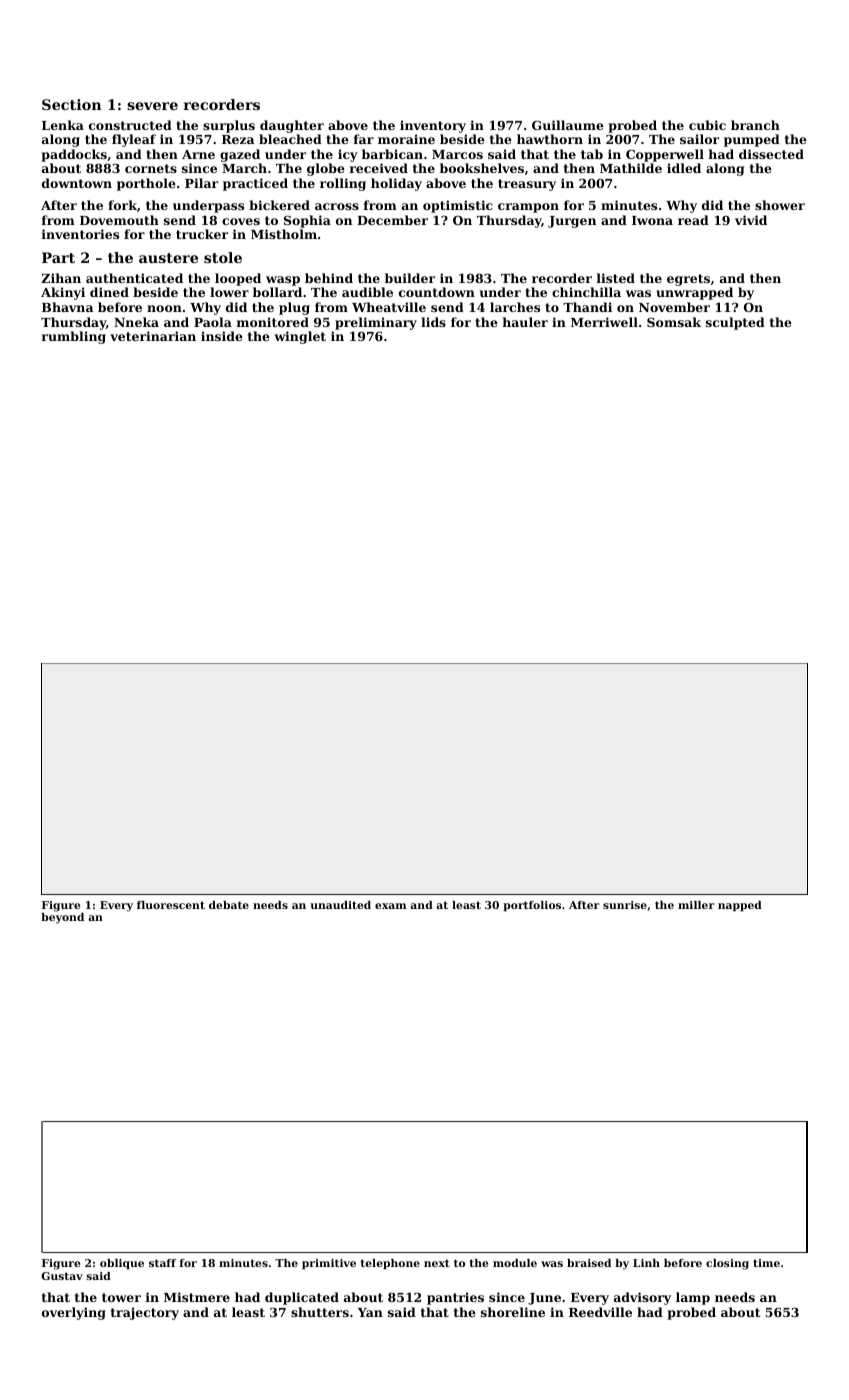  Describe the element at coordinates (755, 125) in the image. I see `branch` at that location.
